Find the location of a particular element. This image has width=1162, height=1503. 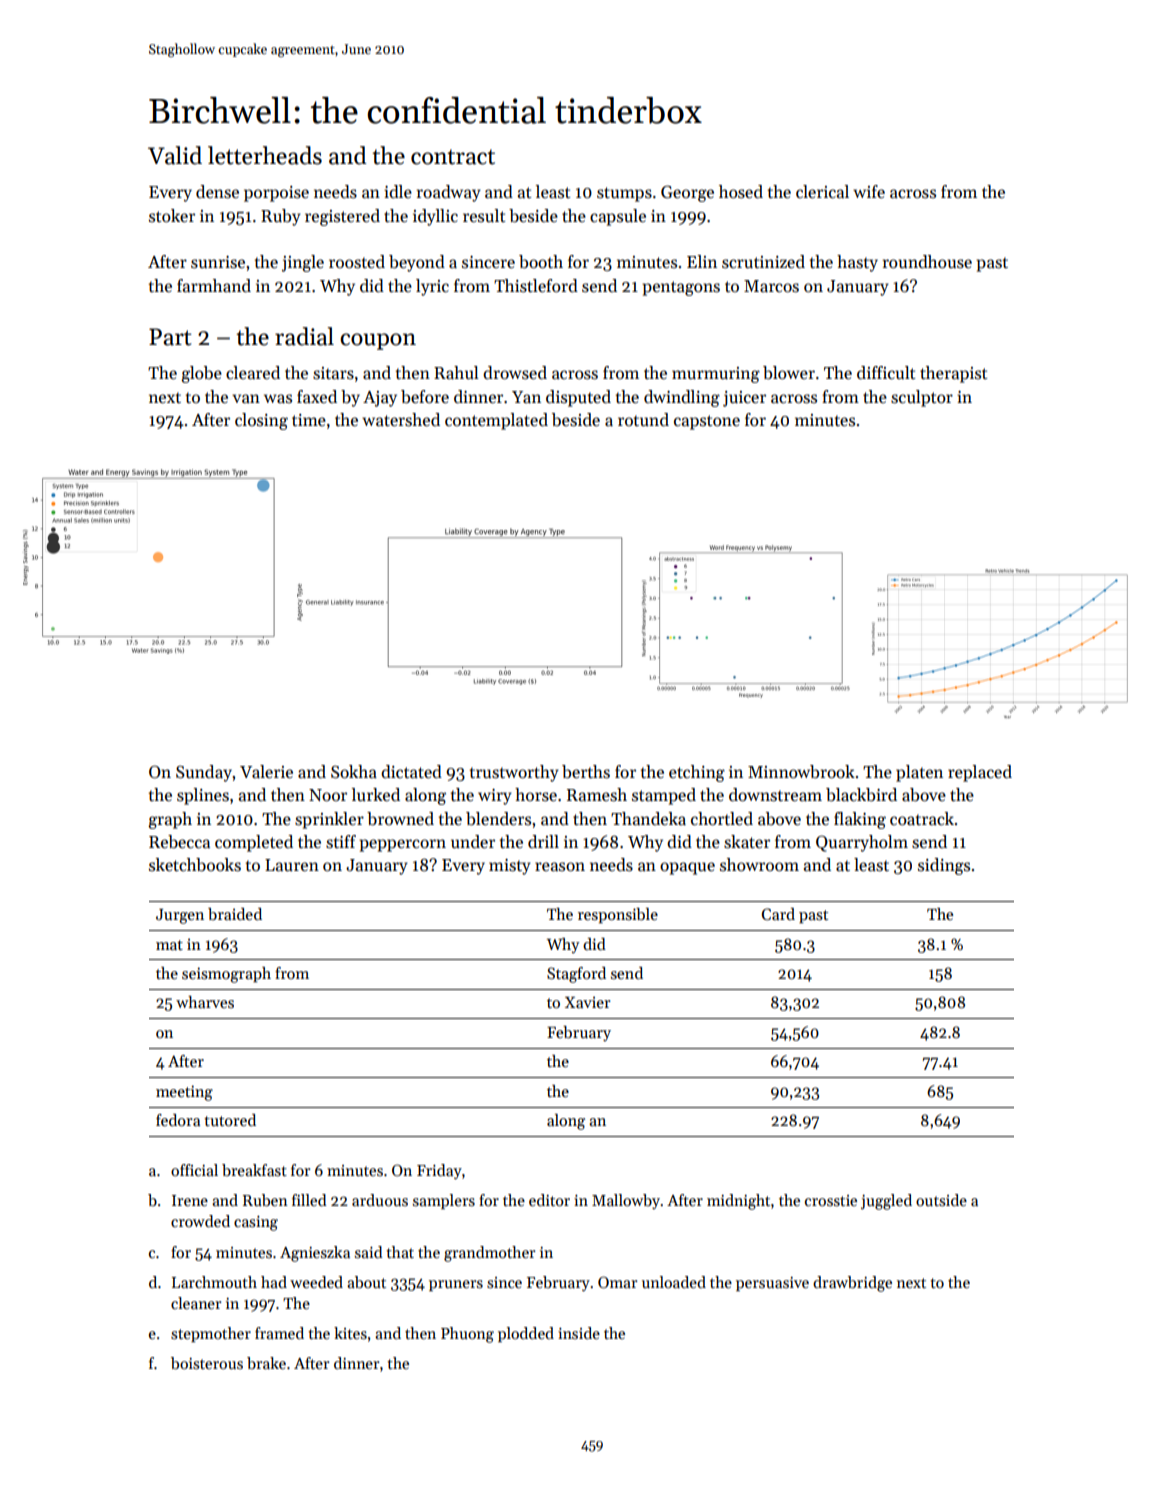

opaque is located at coordinates (687, 868).
